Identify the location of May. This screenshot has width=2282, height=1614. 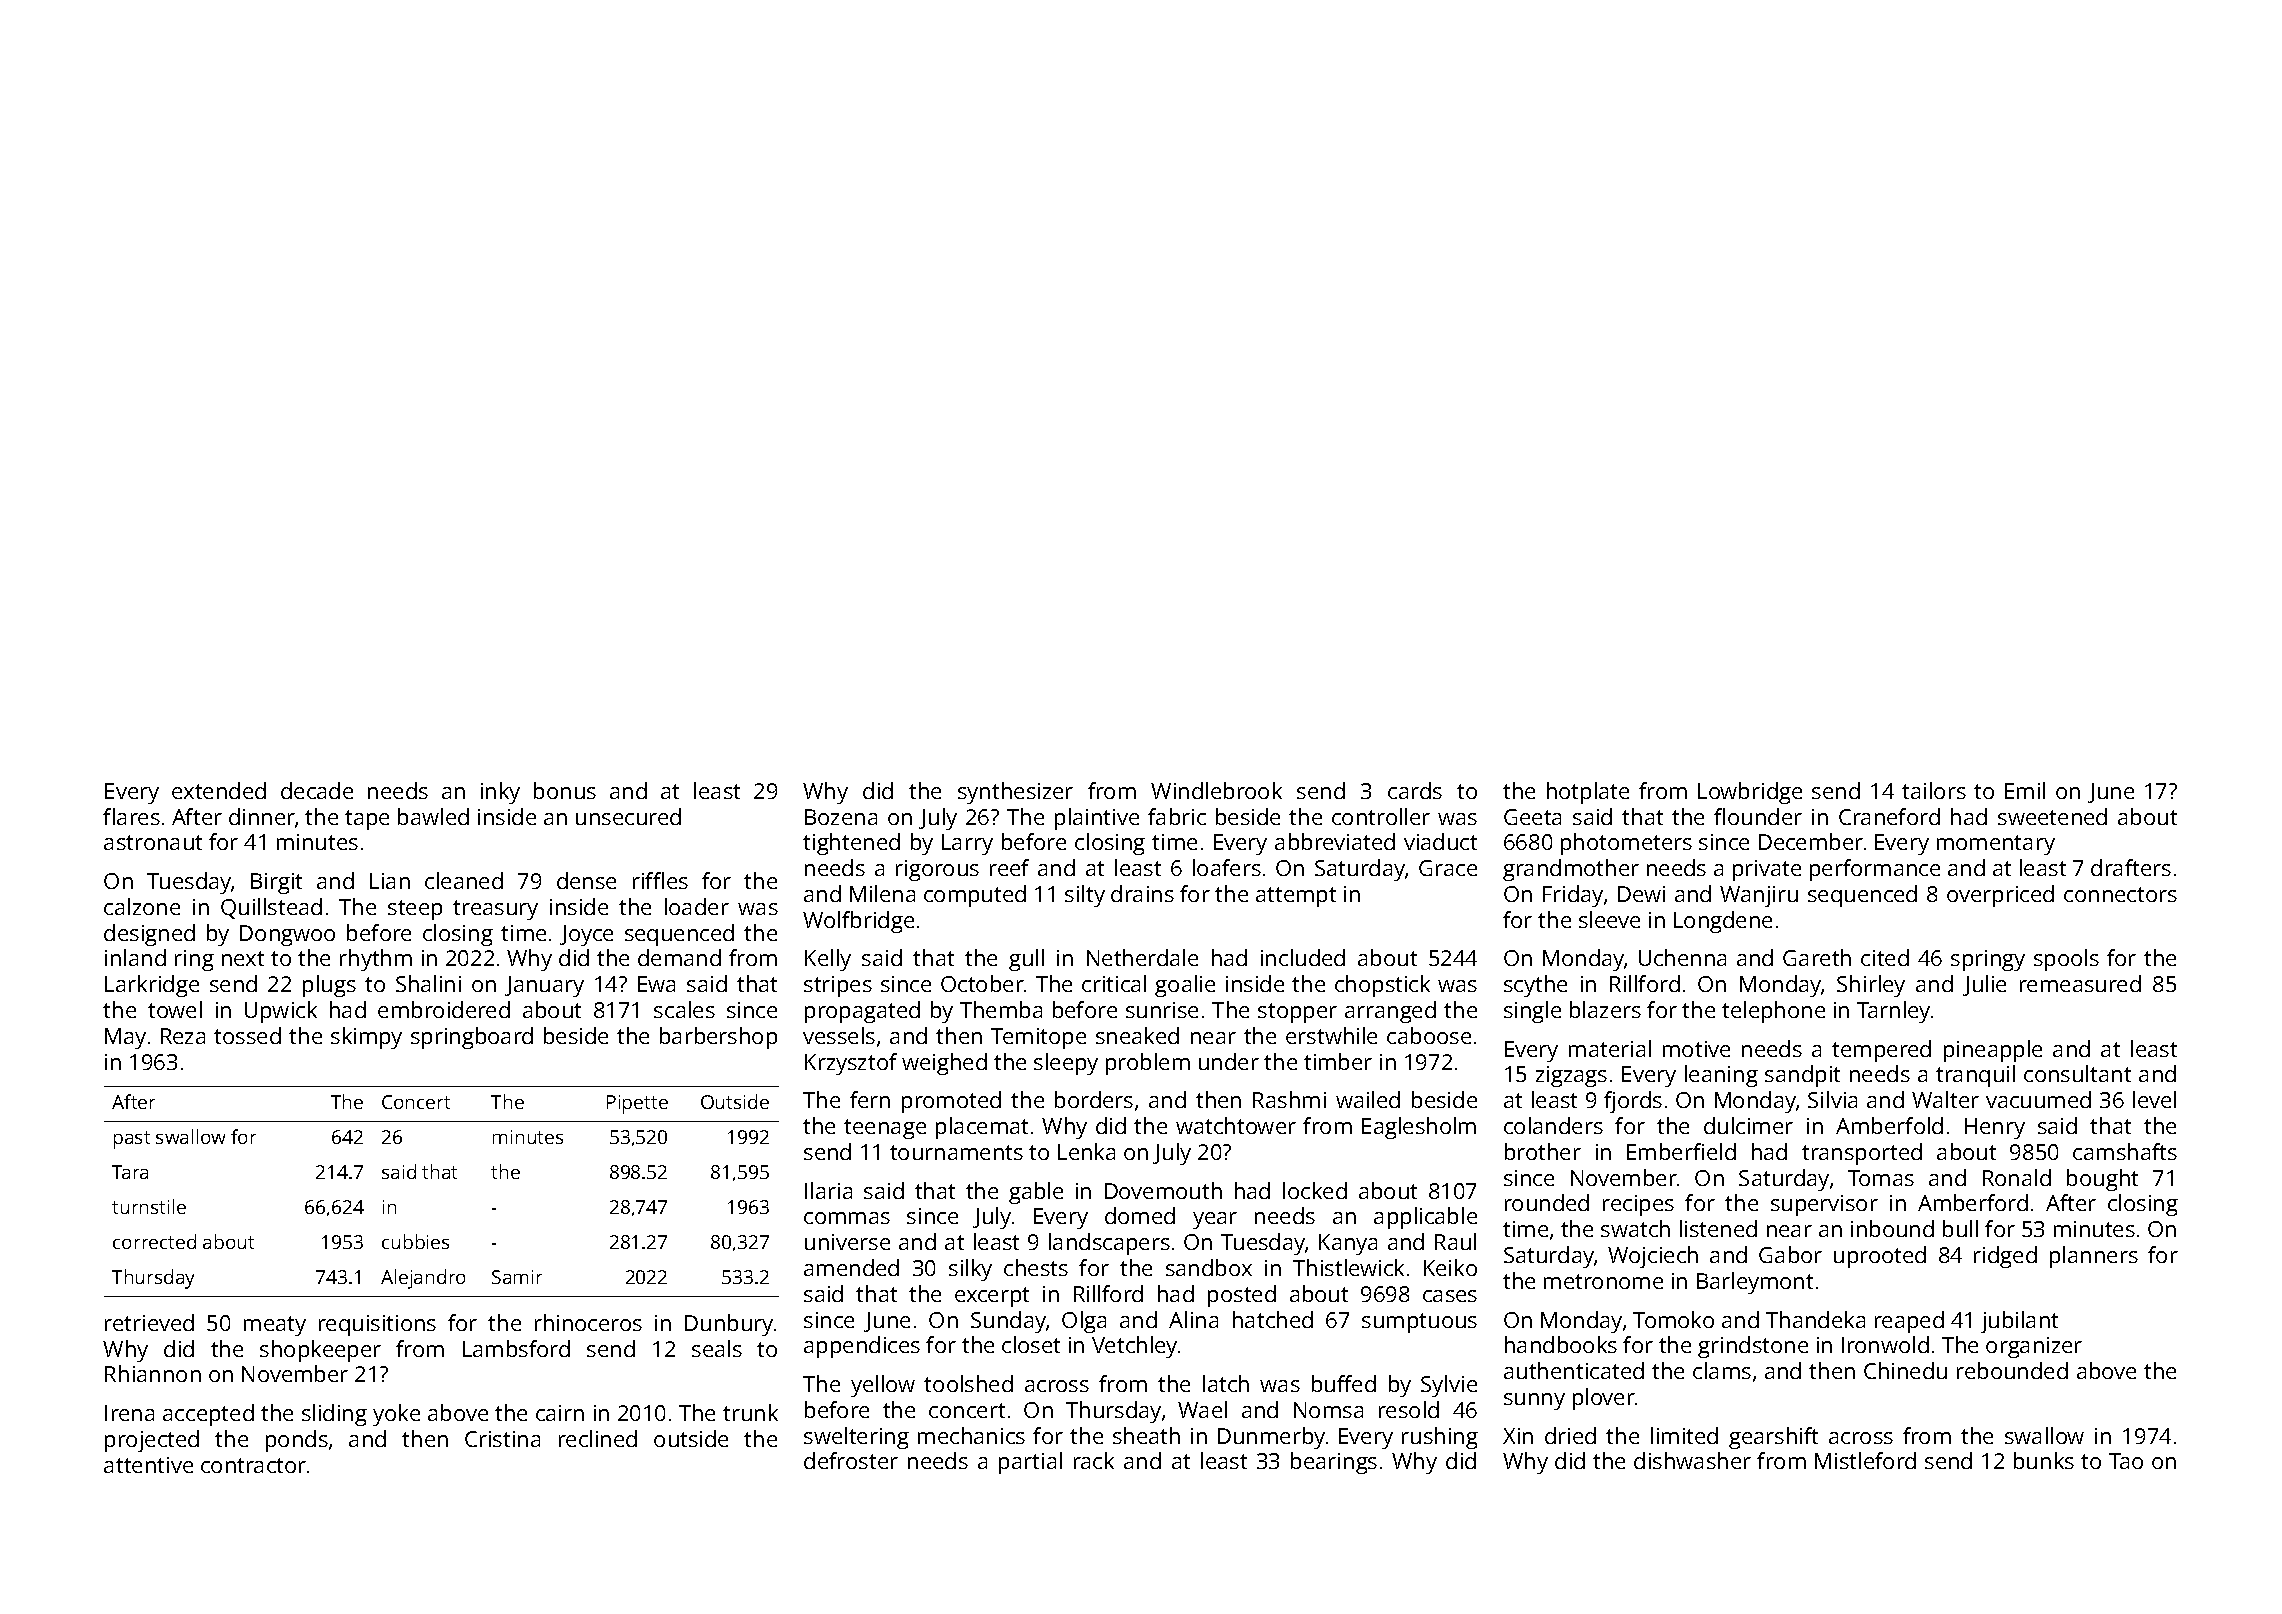
(125, 1038).
